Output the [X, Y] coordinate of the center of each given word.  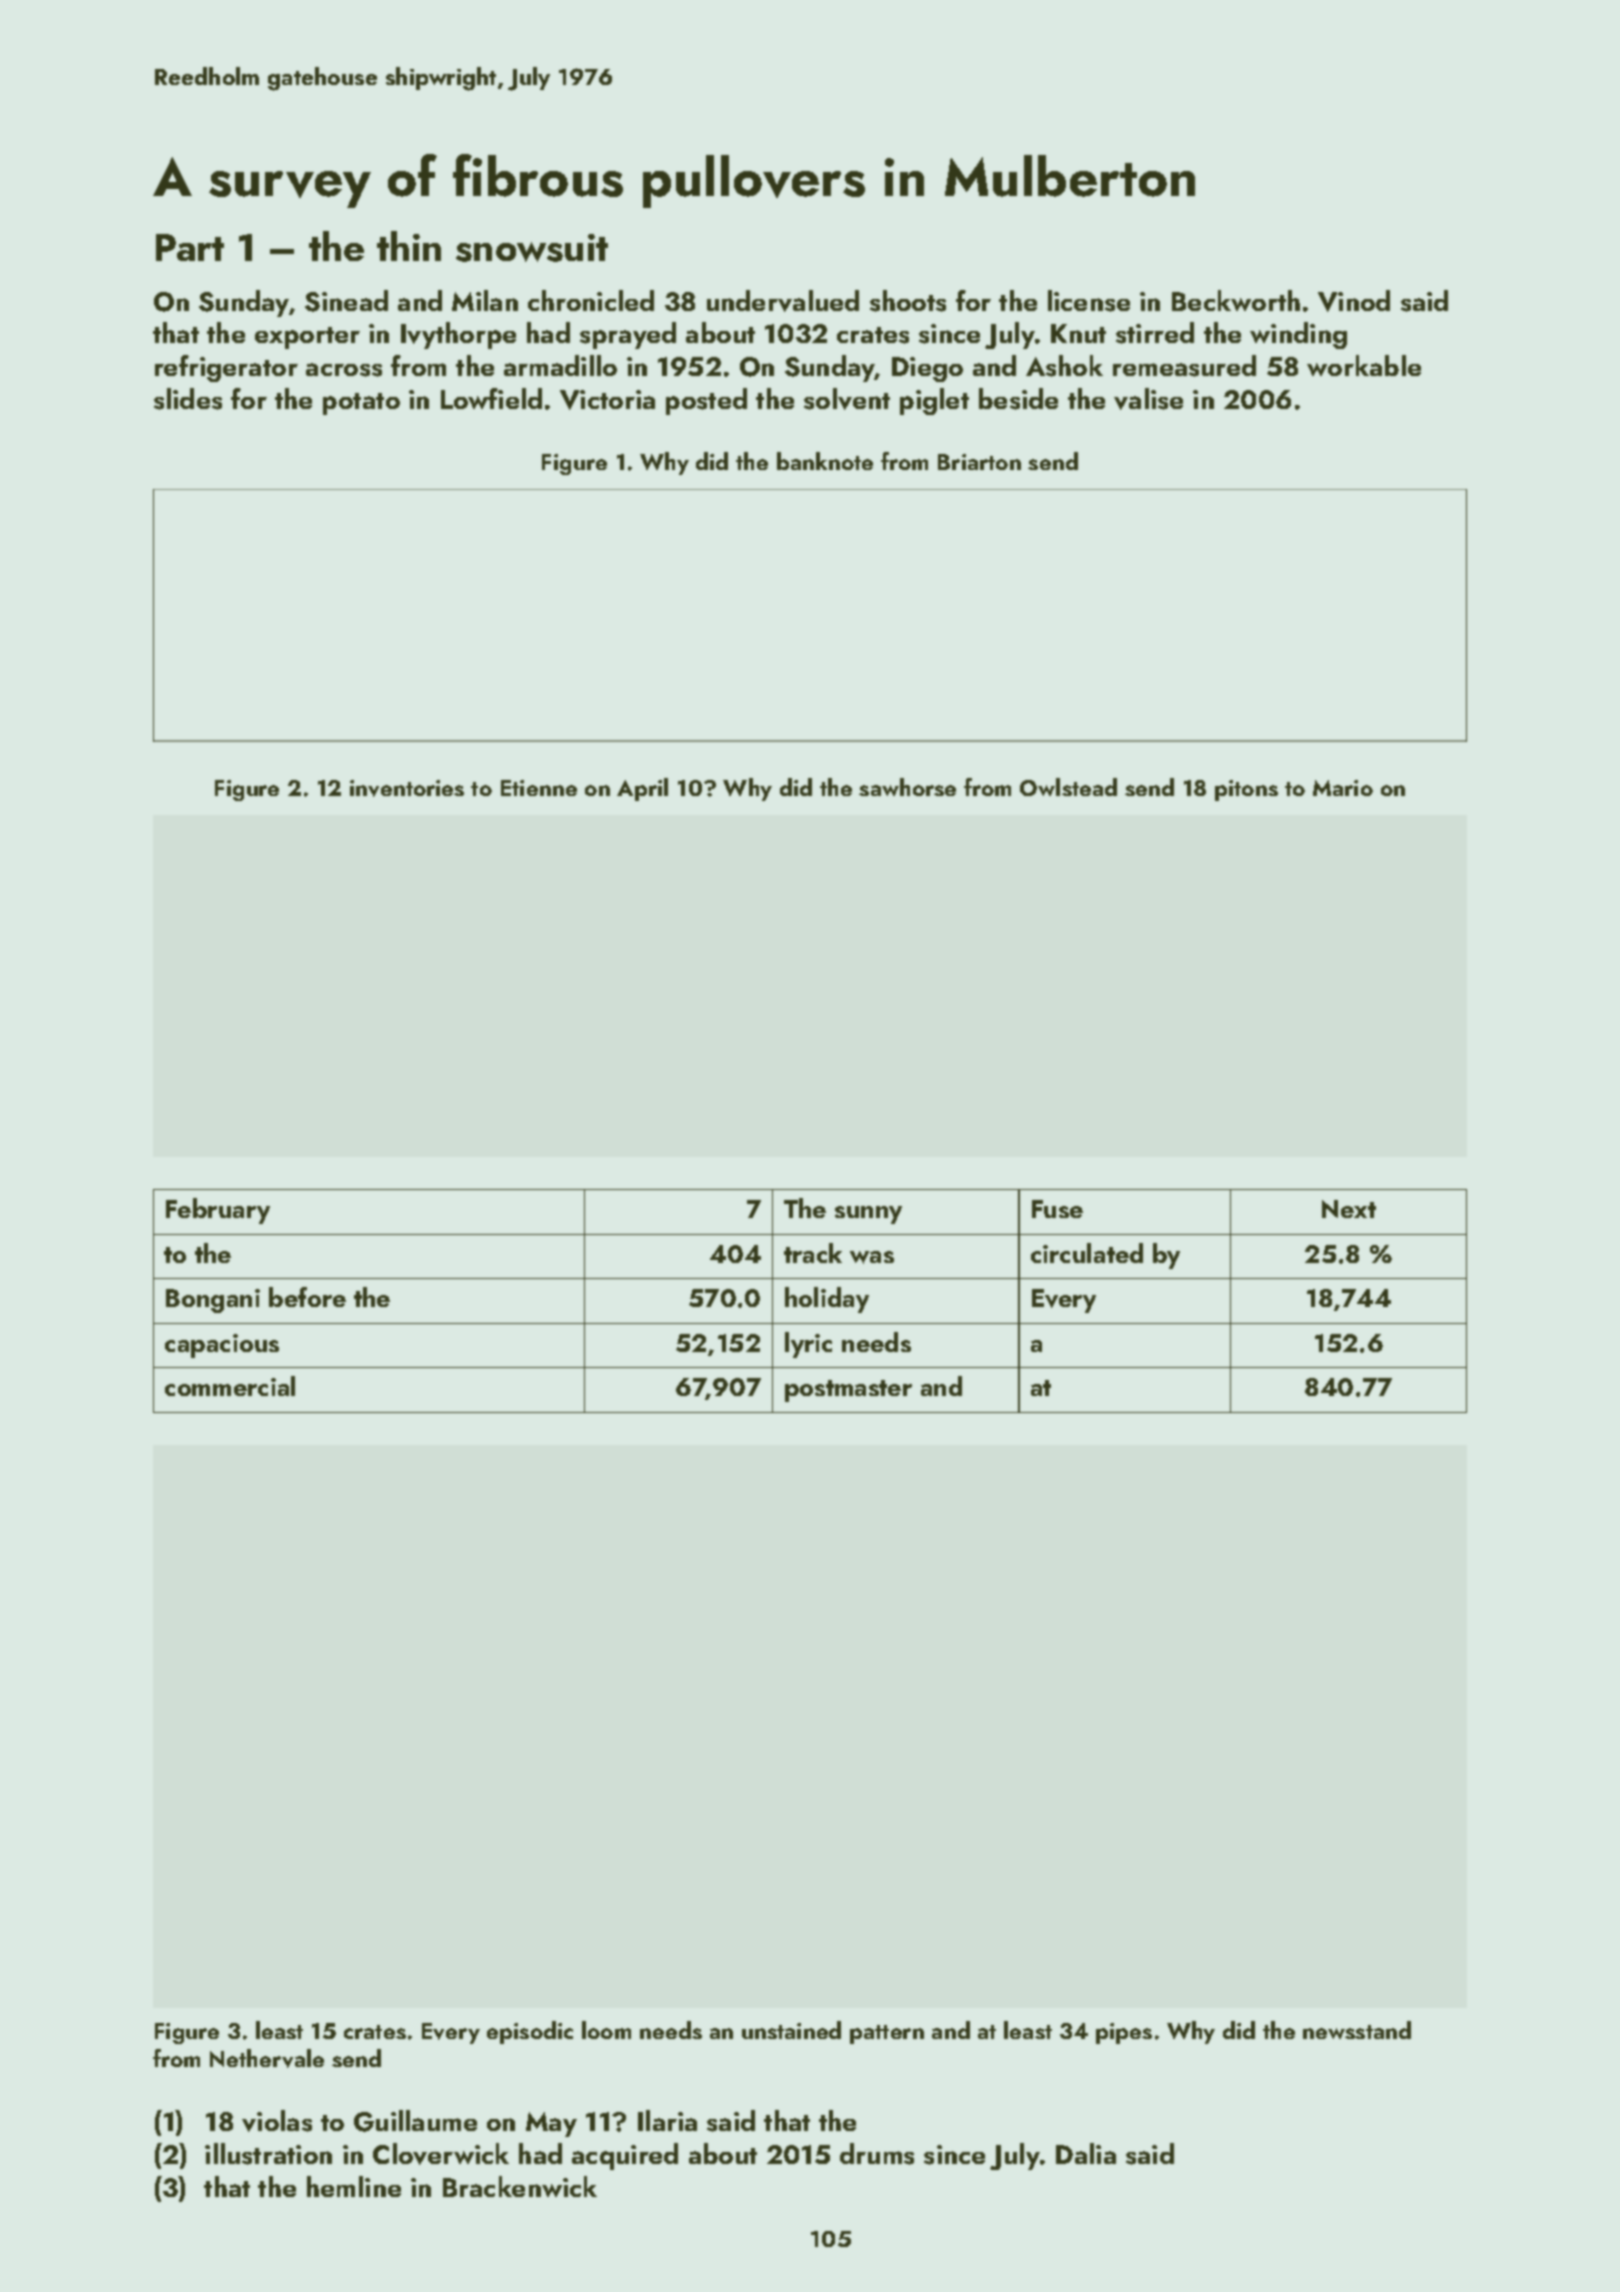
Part [190, 247]
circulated [1087, 1253]
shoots [908, 301]
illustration [268, 2154]
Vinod [1354, 301]
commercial [230, 1386]
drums [877, 2154]
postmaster [848, 1391]
